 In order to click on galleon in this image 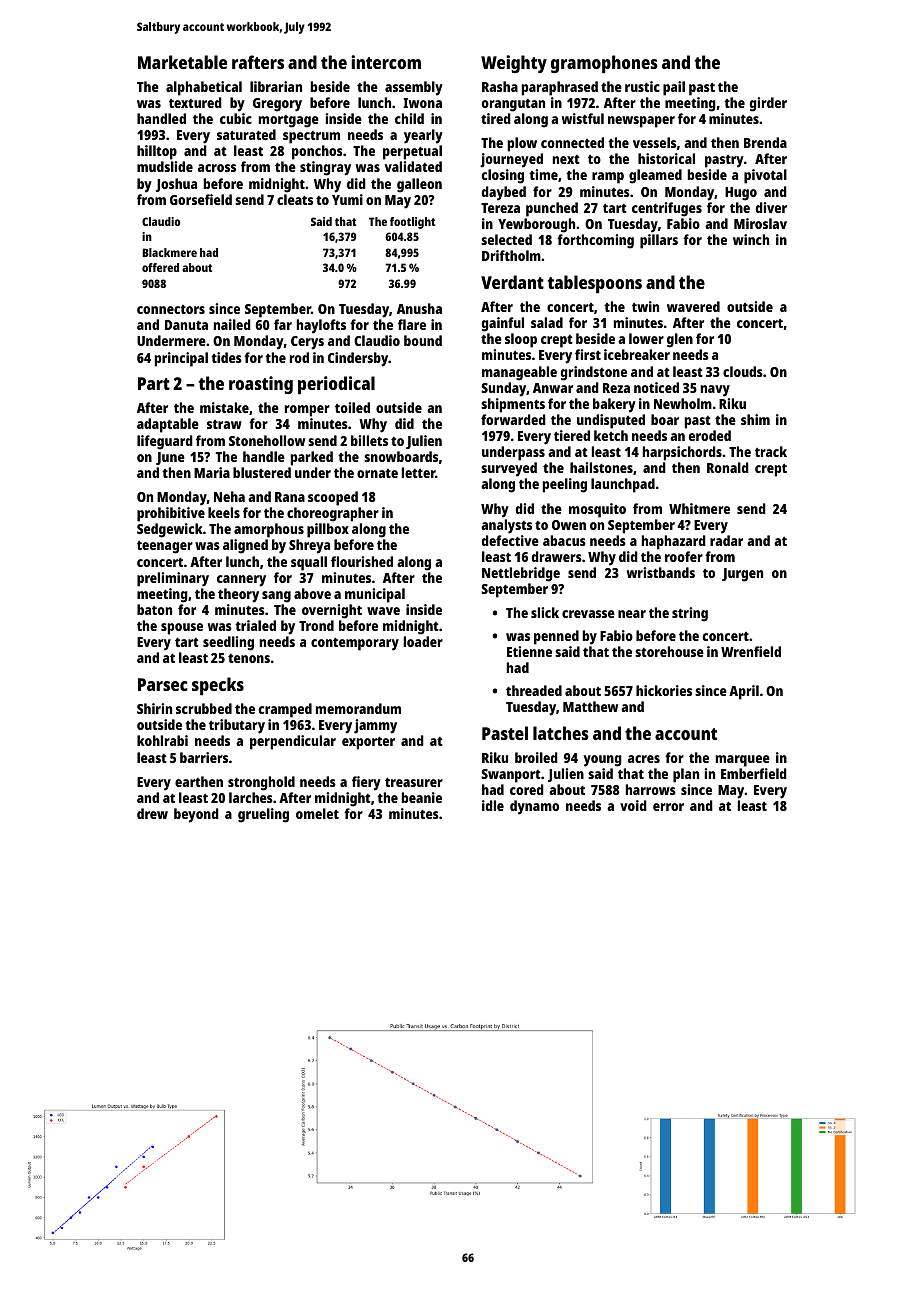, I will do `click(419, 185)`.
